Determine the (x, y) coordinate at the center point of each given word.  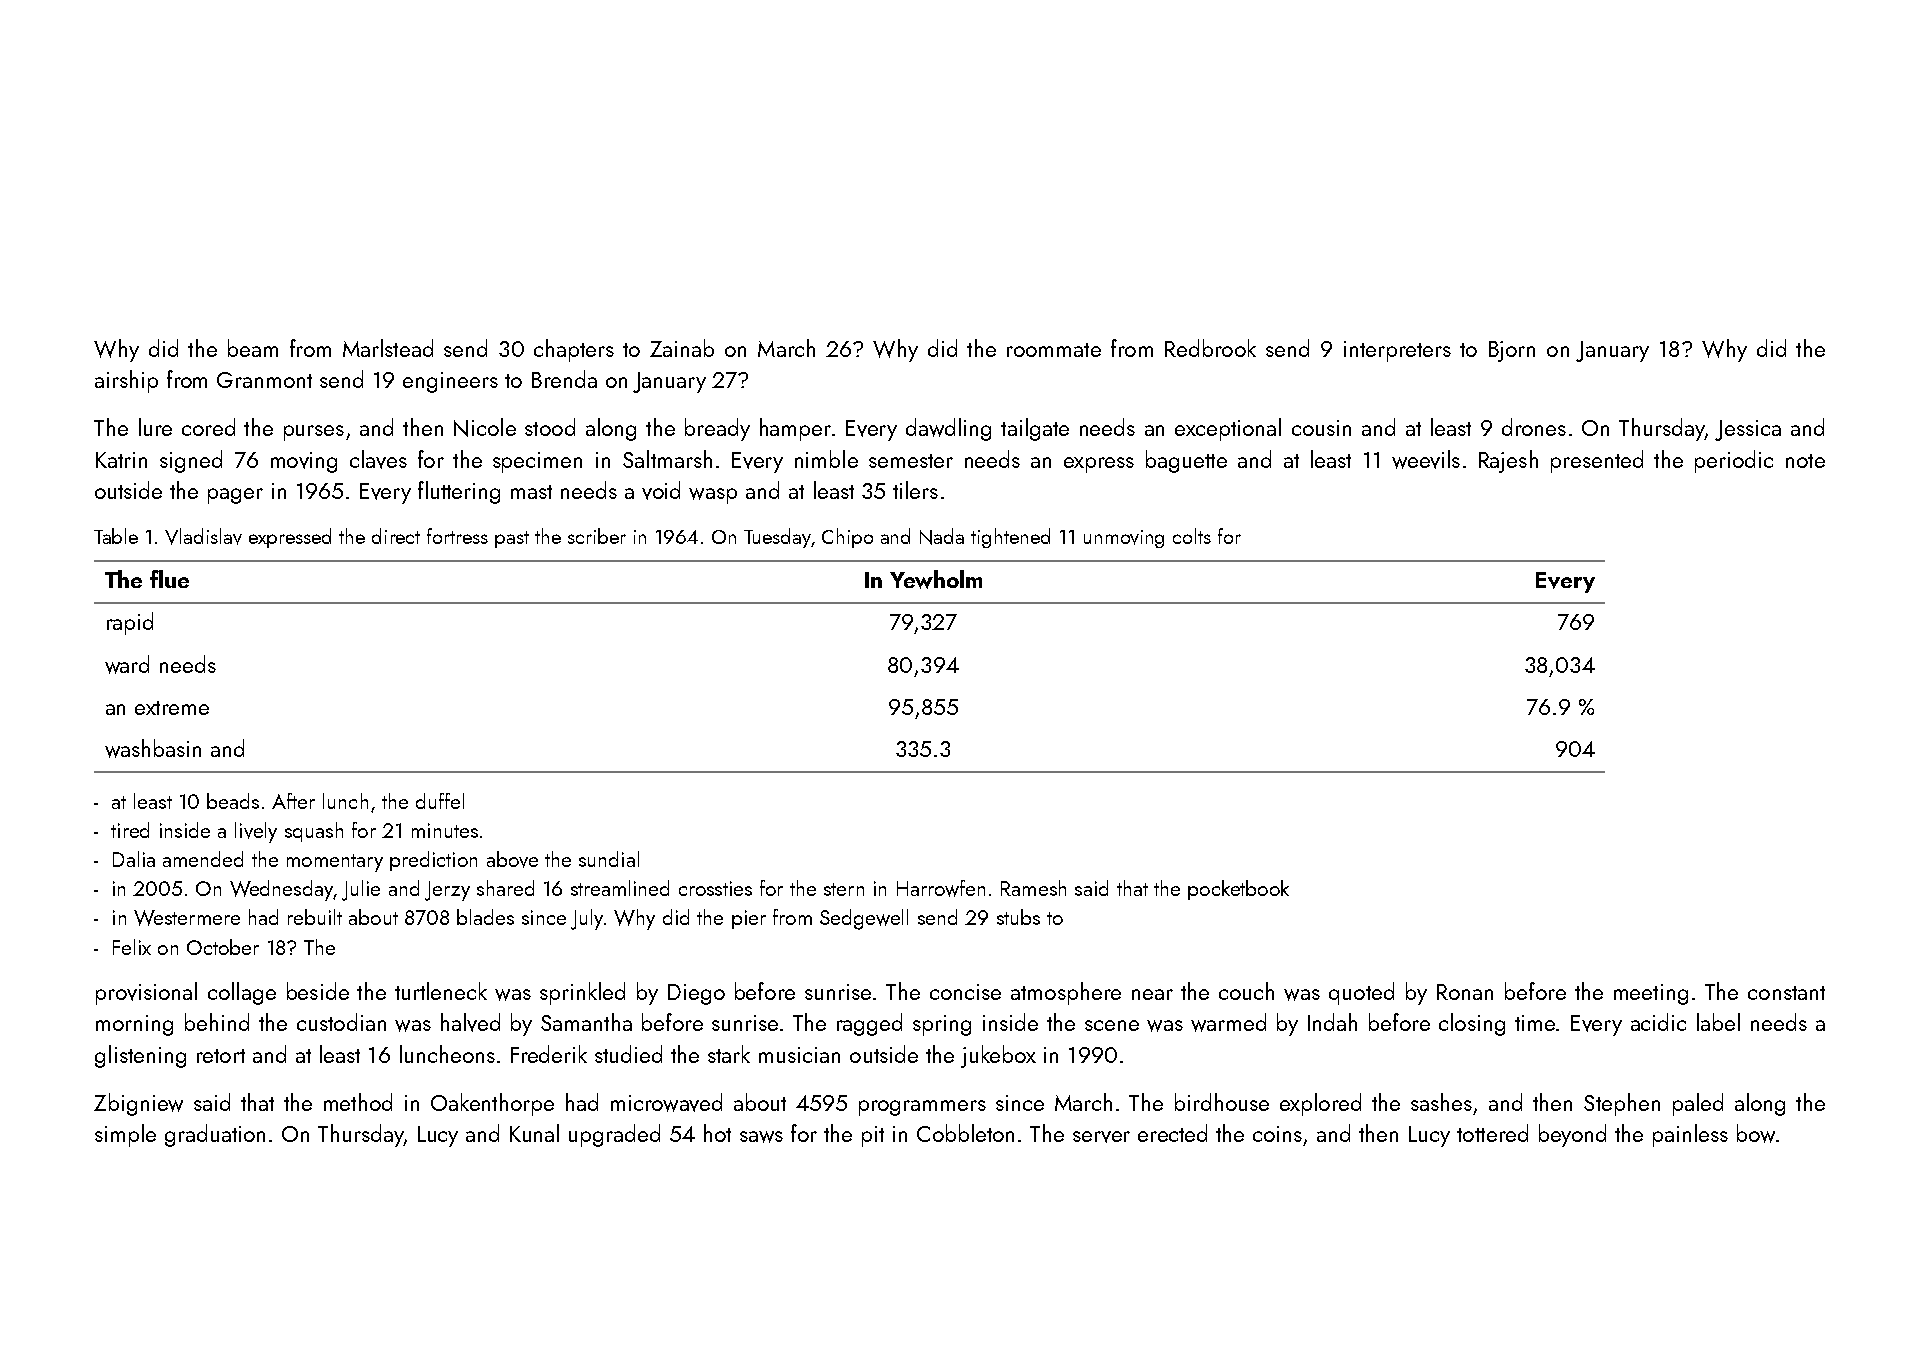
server (1101, 1137)
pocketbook (1238, 890)
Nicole (485, 427)
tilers (915, 490)
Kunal (534, 1133)
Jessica (1748, 430)
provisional (146, 993)
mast (531, 492)
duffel (440, 801)
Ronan (1465, 992)
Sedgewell (864, 919)
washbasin (153, 748)
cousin (1321, 428)
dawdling (948, 429)
